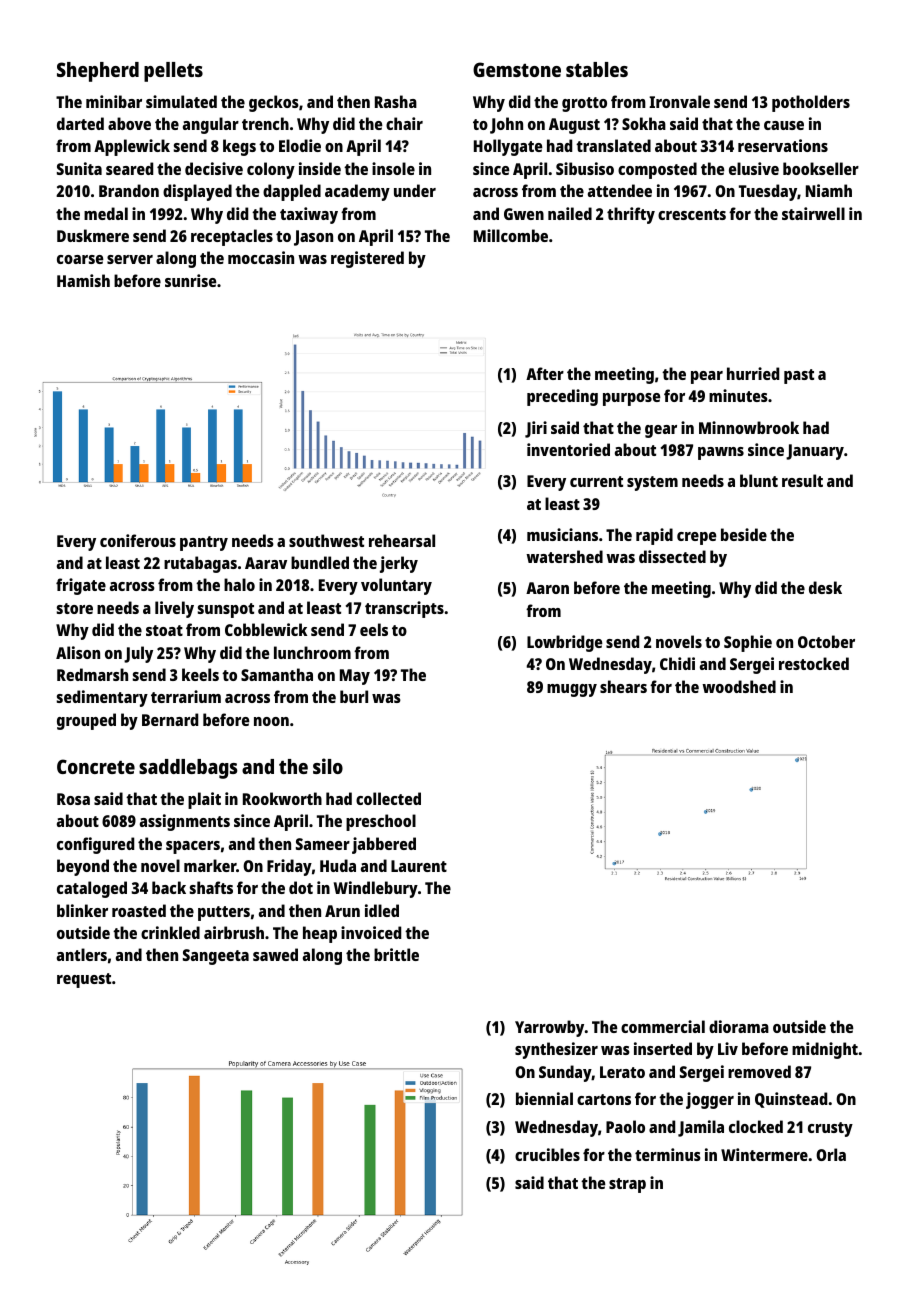  Describe the element at coordinates (799, 376) in the document. I see `past` at that location.
